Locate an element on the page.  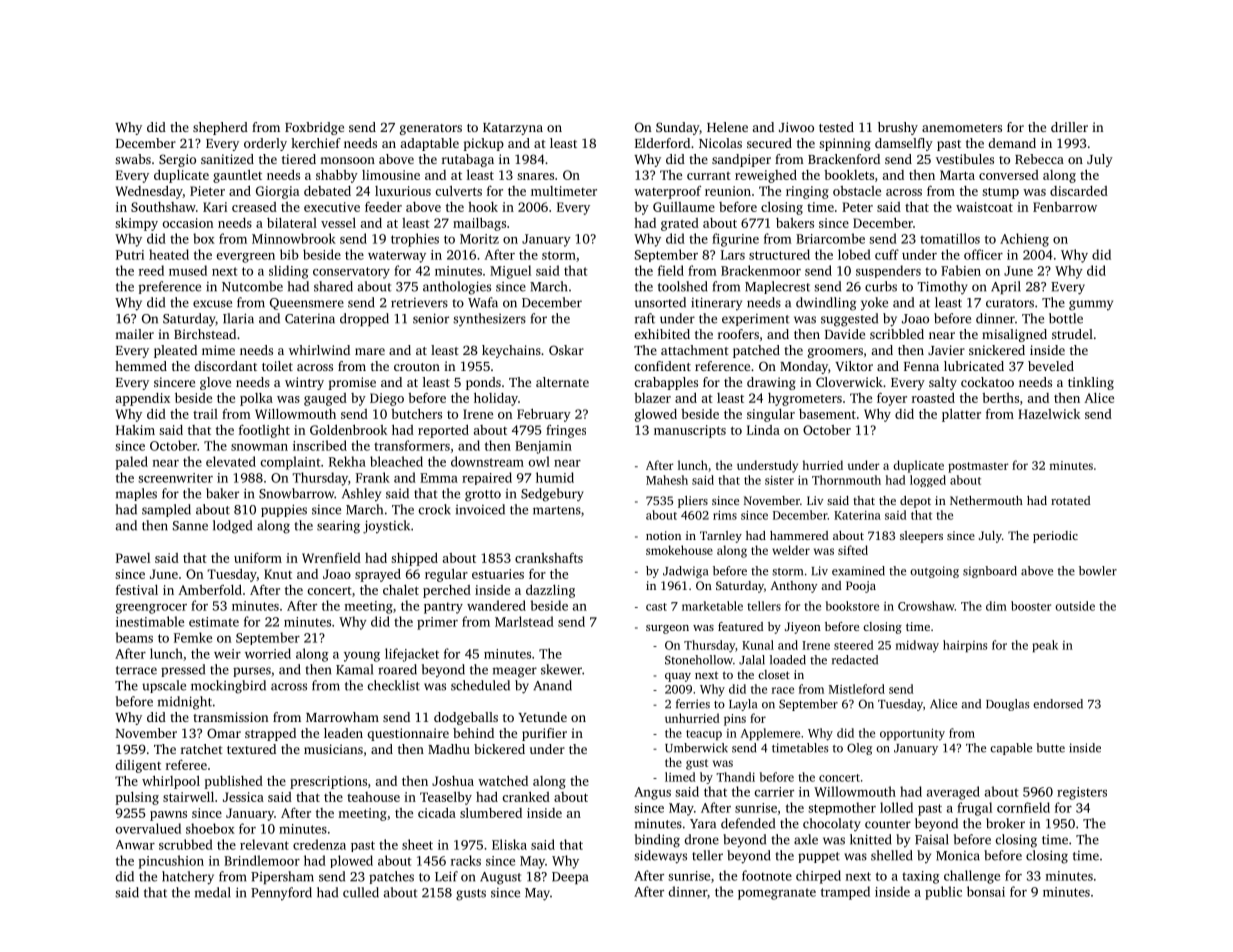
public is located at coordinates (943, 893).
